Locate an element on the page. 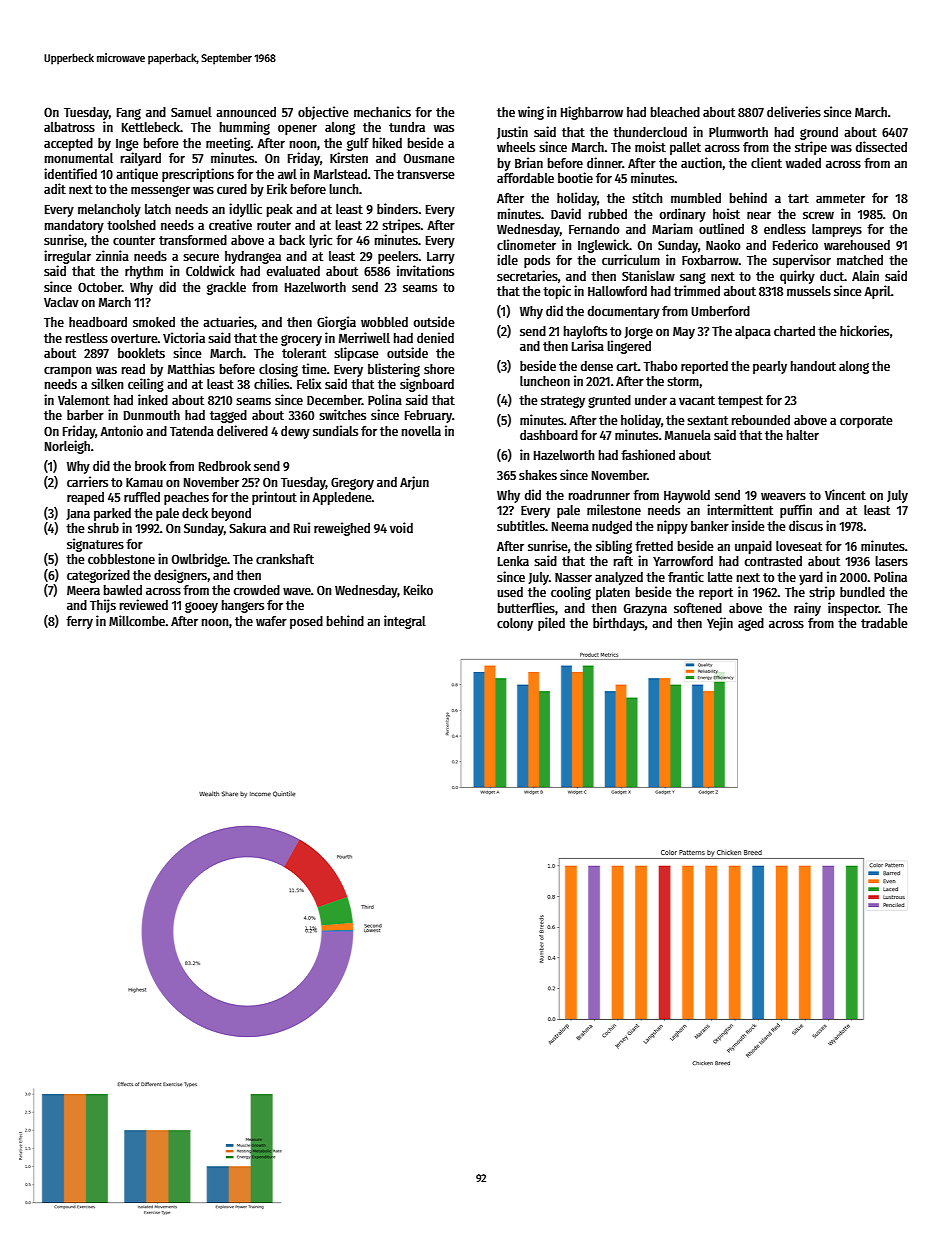 Image resolution: width=952 pixels, height=1233 pixels. Arjun is located at coordinates (414, 483).
